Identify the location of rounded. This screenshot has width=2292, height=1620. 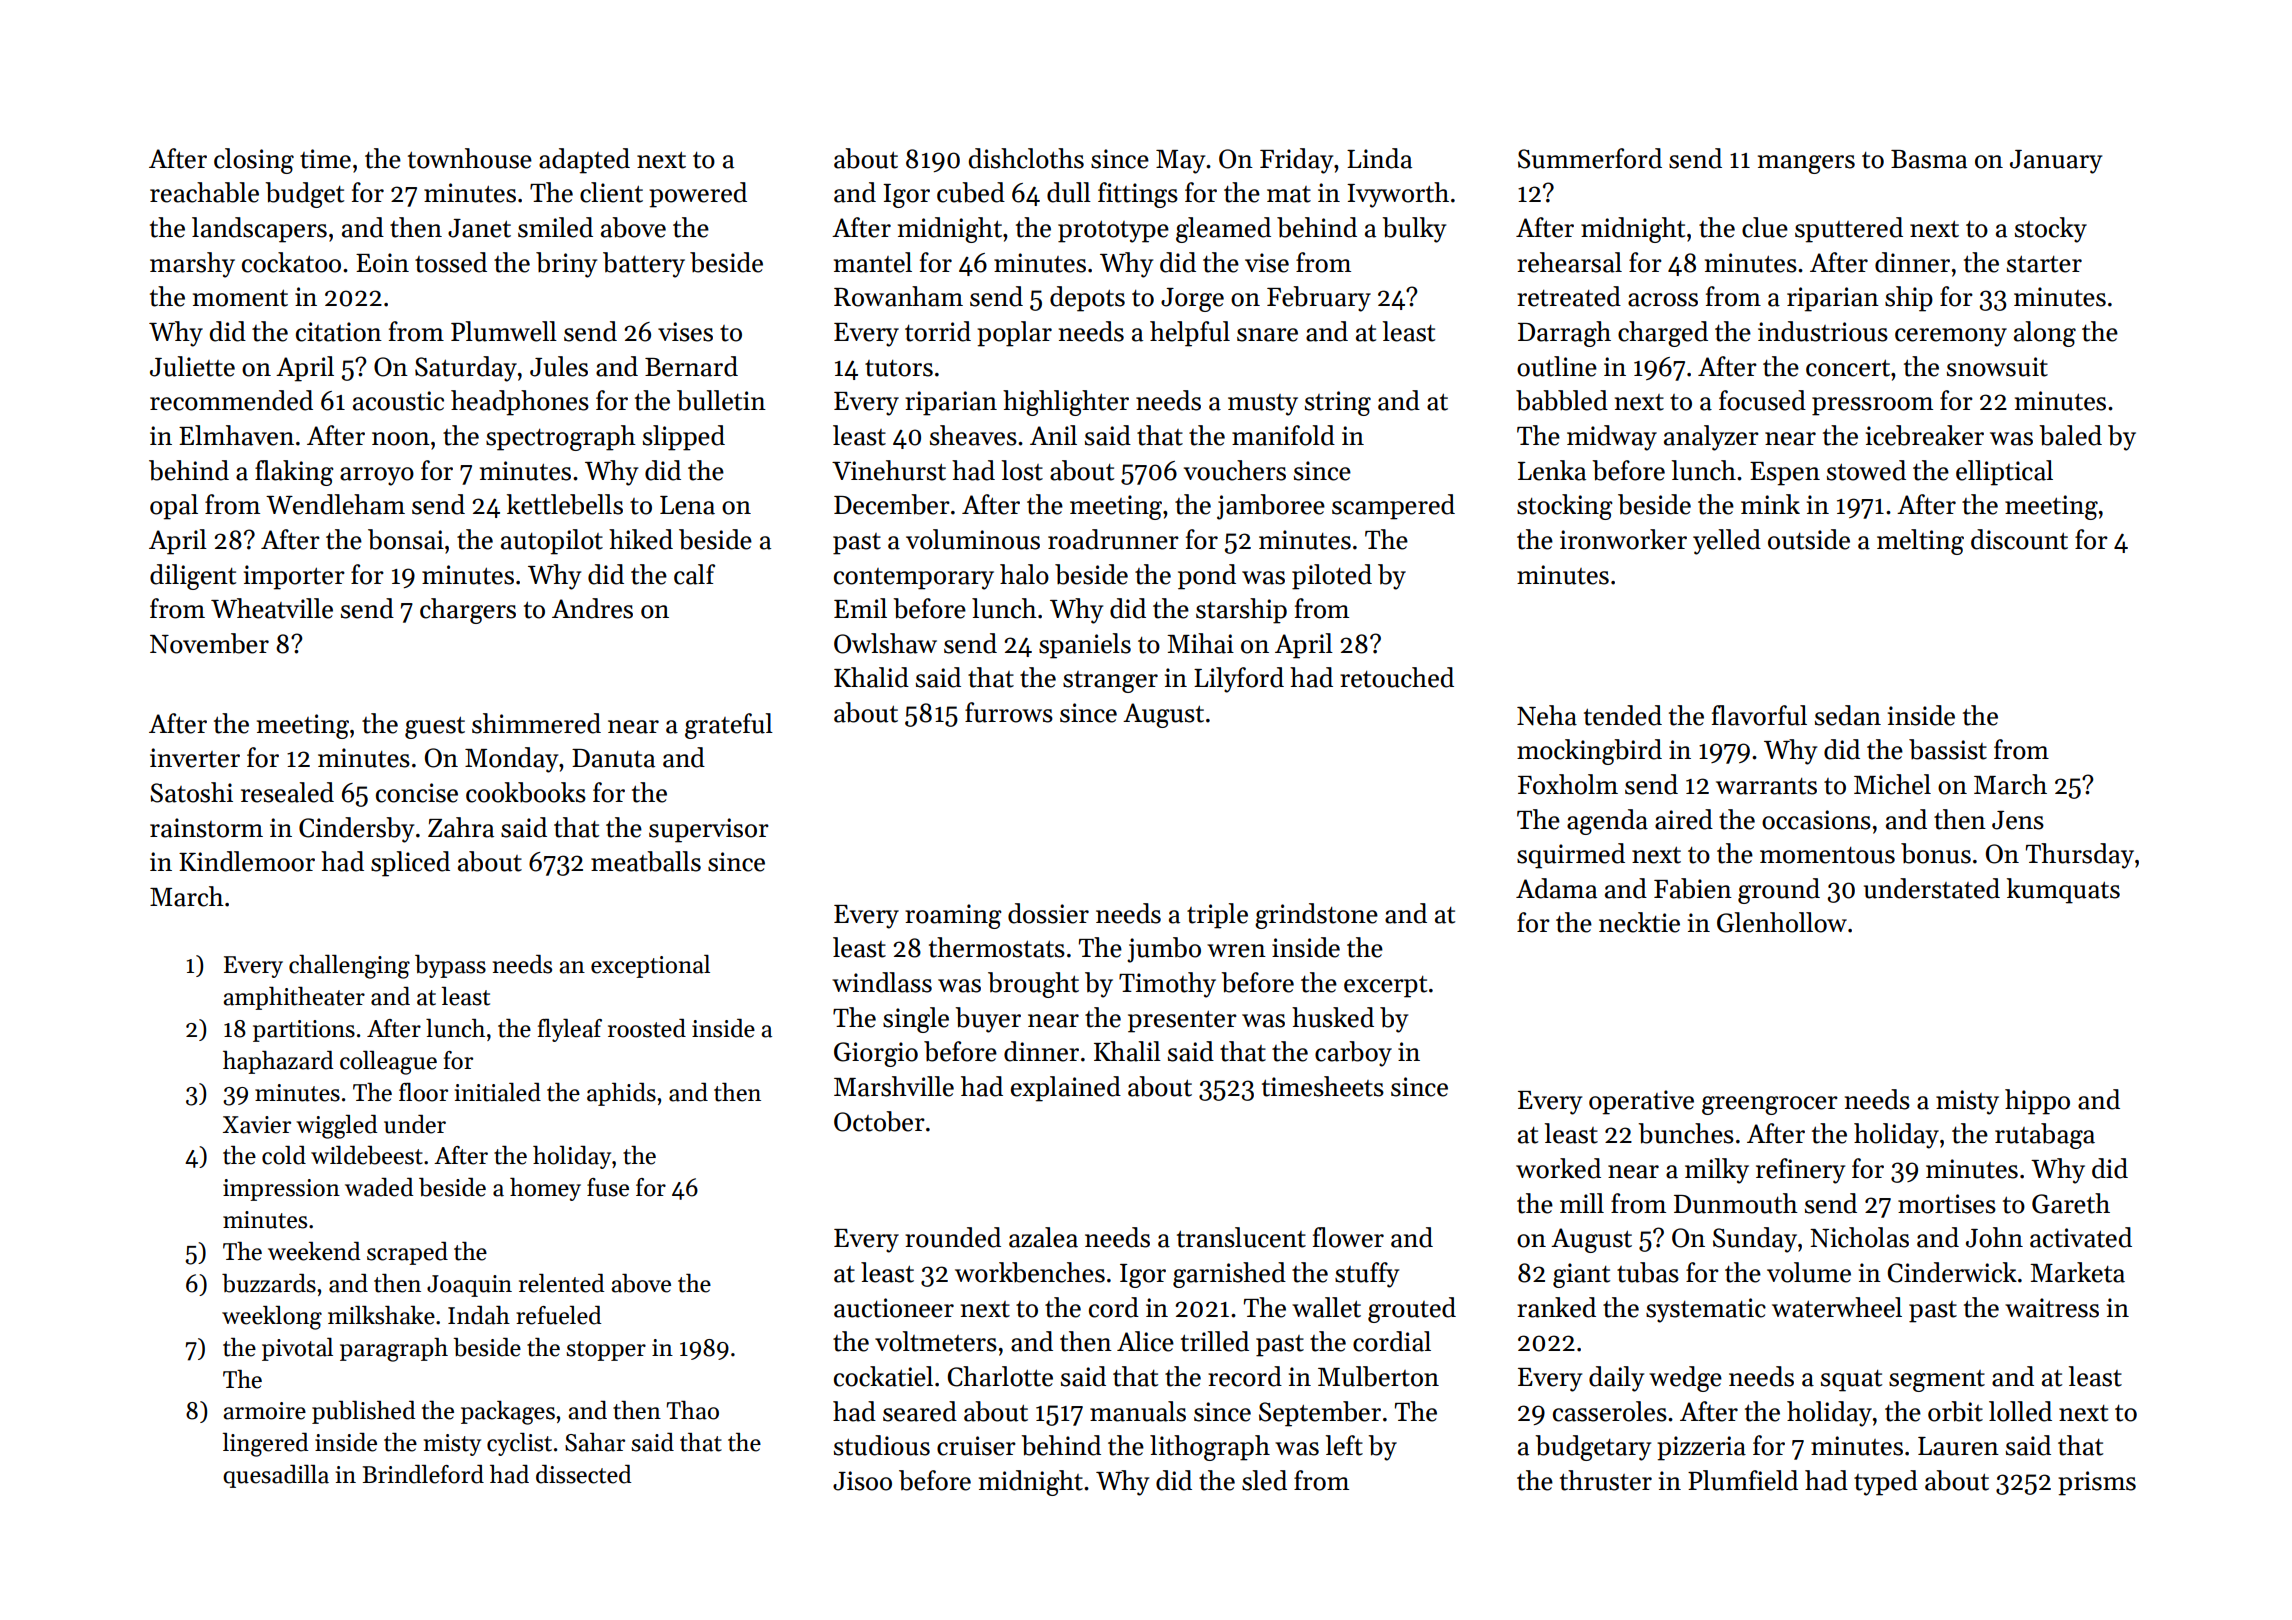
(953, 1237).
